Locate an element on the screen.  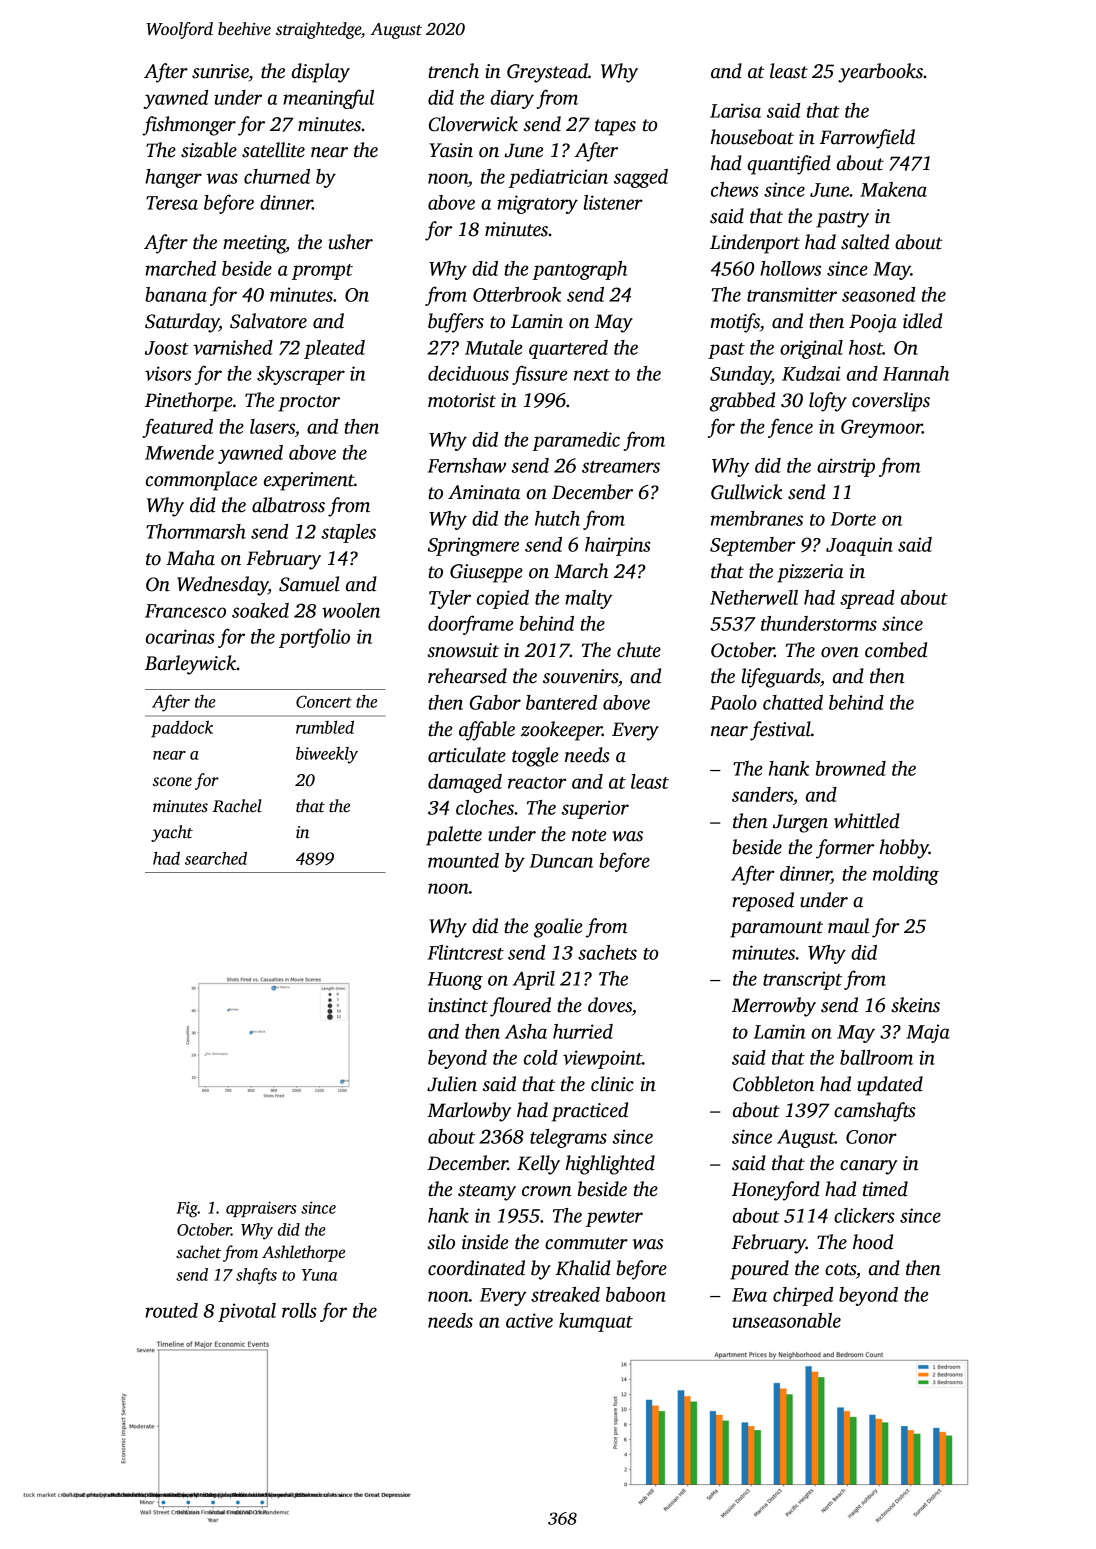
Joaquin is located at coordinates (859, 546).
